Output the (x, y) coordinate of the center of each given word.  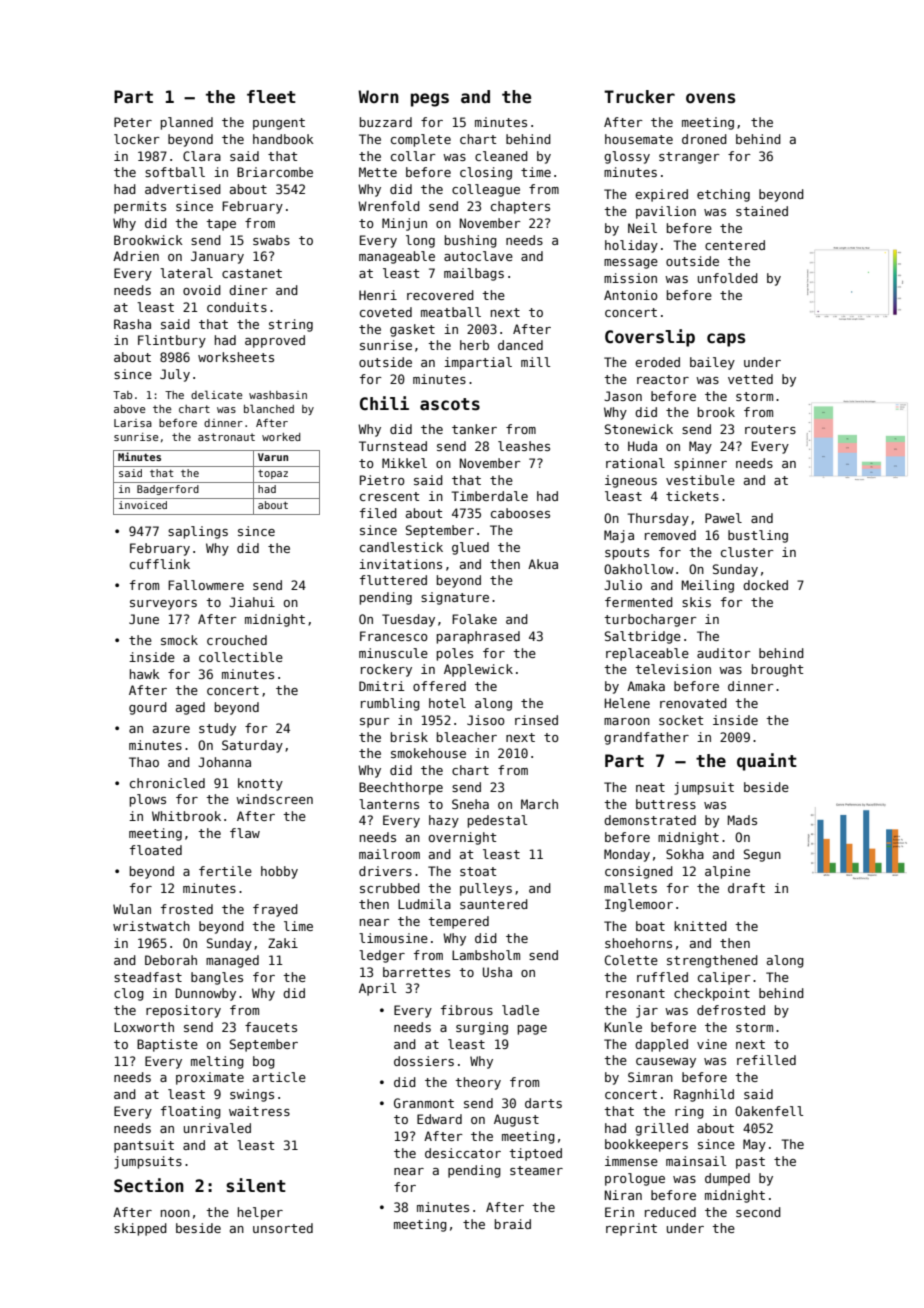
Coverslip (650, 338)
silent (256, 1185)
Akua (543, 564)
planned (187, 123)
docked (765, 585)
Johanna (224, 762)
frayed (275, 910)
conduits (237, 307)
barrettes (416, 972)
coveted (386, 312)
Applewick (478, 670)
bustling (758, 536)
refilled (766, 1060)
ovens (710, 98)
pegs (430, 100)
